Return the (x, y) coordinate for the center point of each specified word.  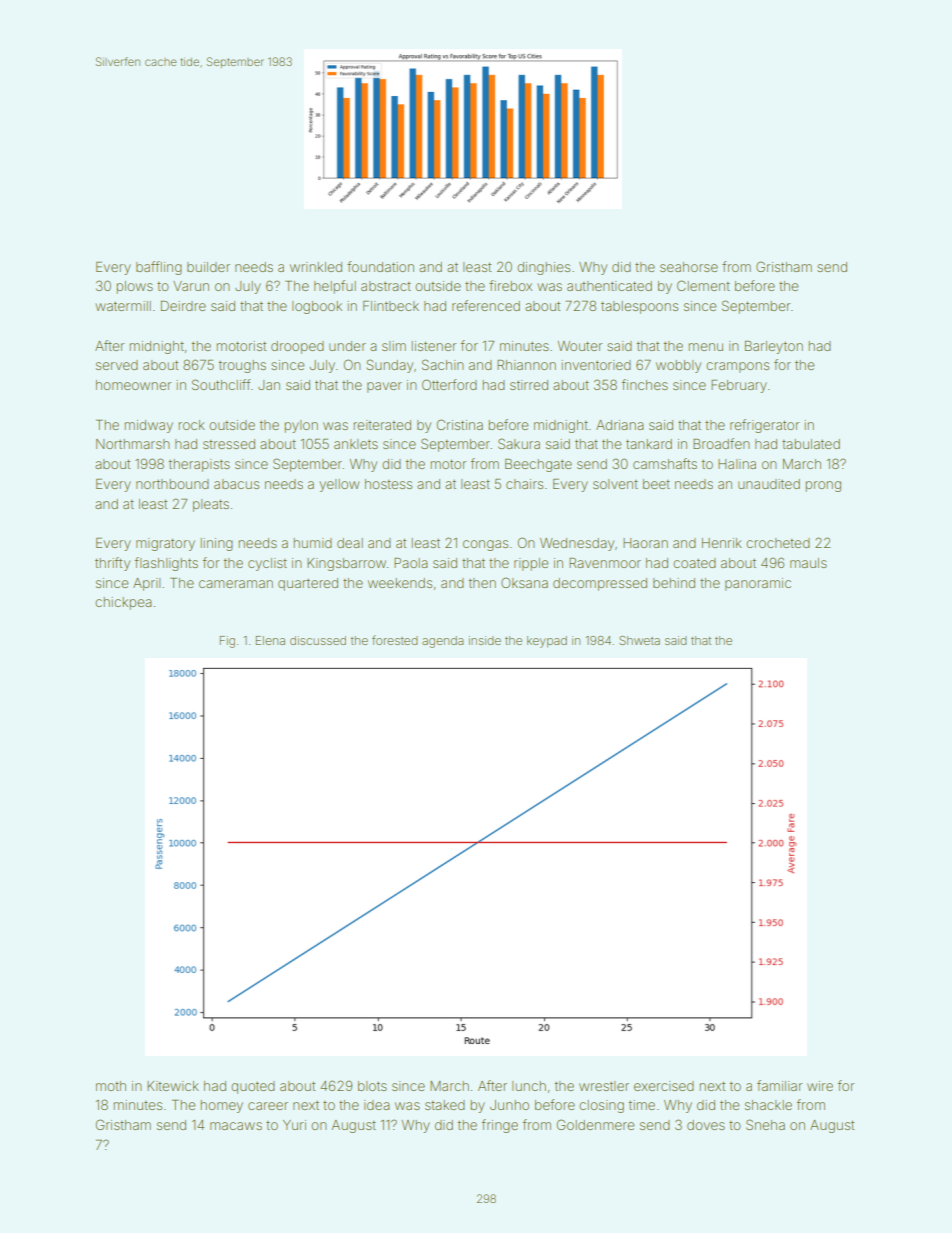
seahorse (689, 267)
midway (148, 426)
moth (111, 1086)
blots (372, 1086)
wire (820, 1086)
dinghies (543, 268)
